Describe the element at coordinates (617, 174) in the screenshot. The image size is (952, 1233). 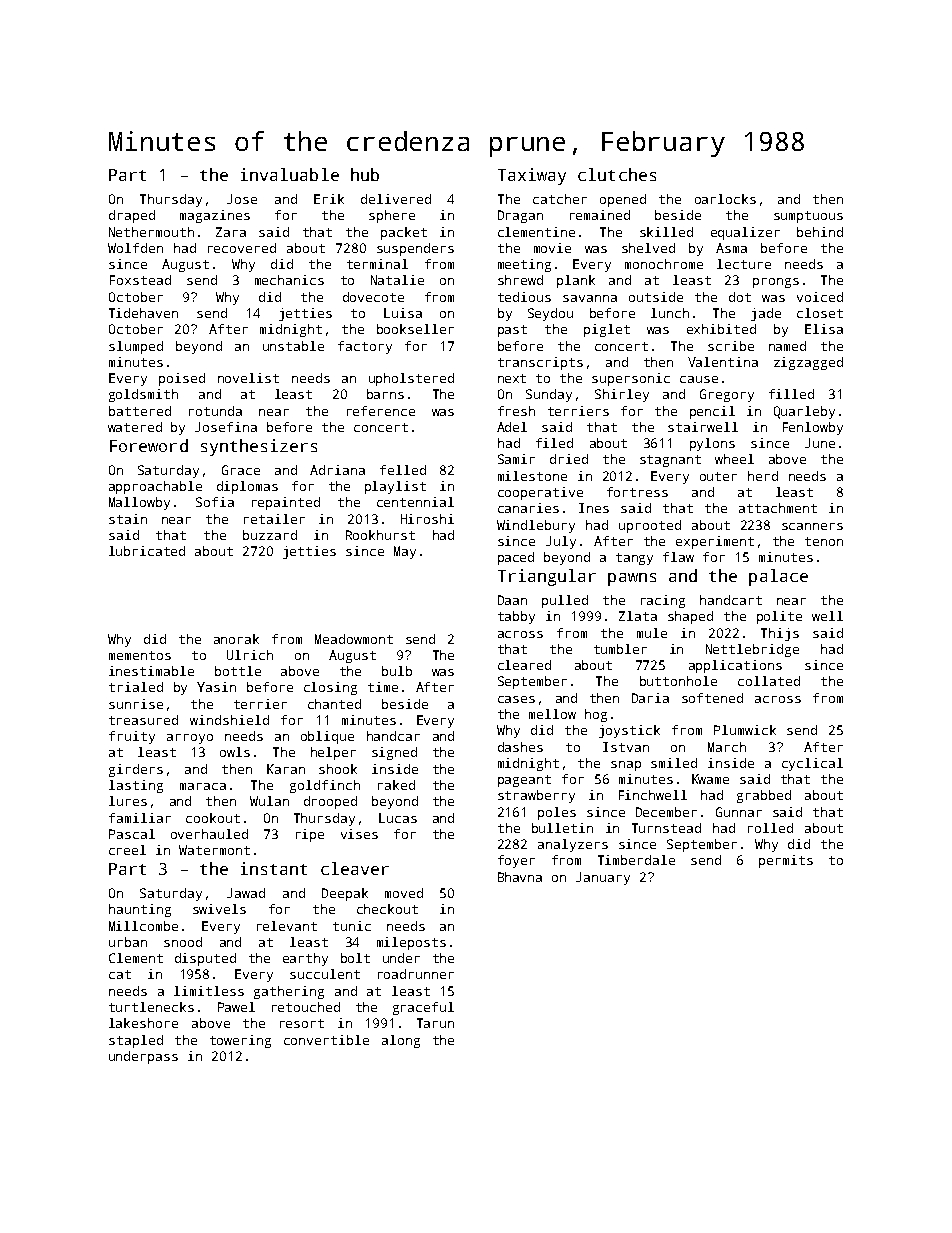
I see `clutches` at that location.
